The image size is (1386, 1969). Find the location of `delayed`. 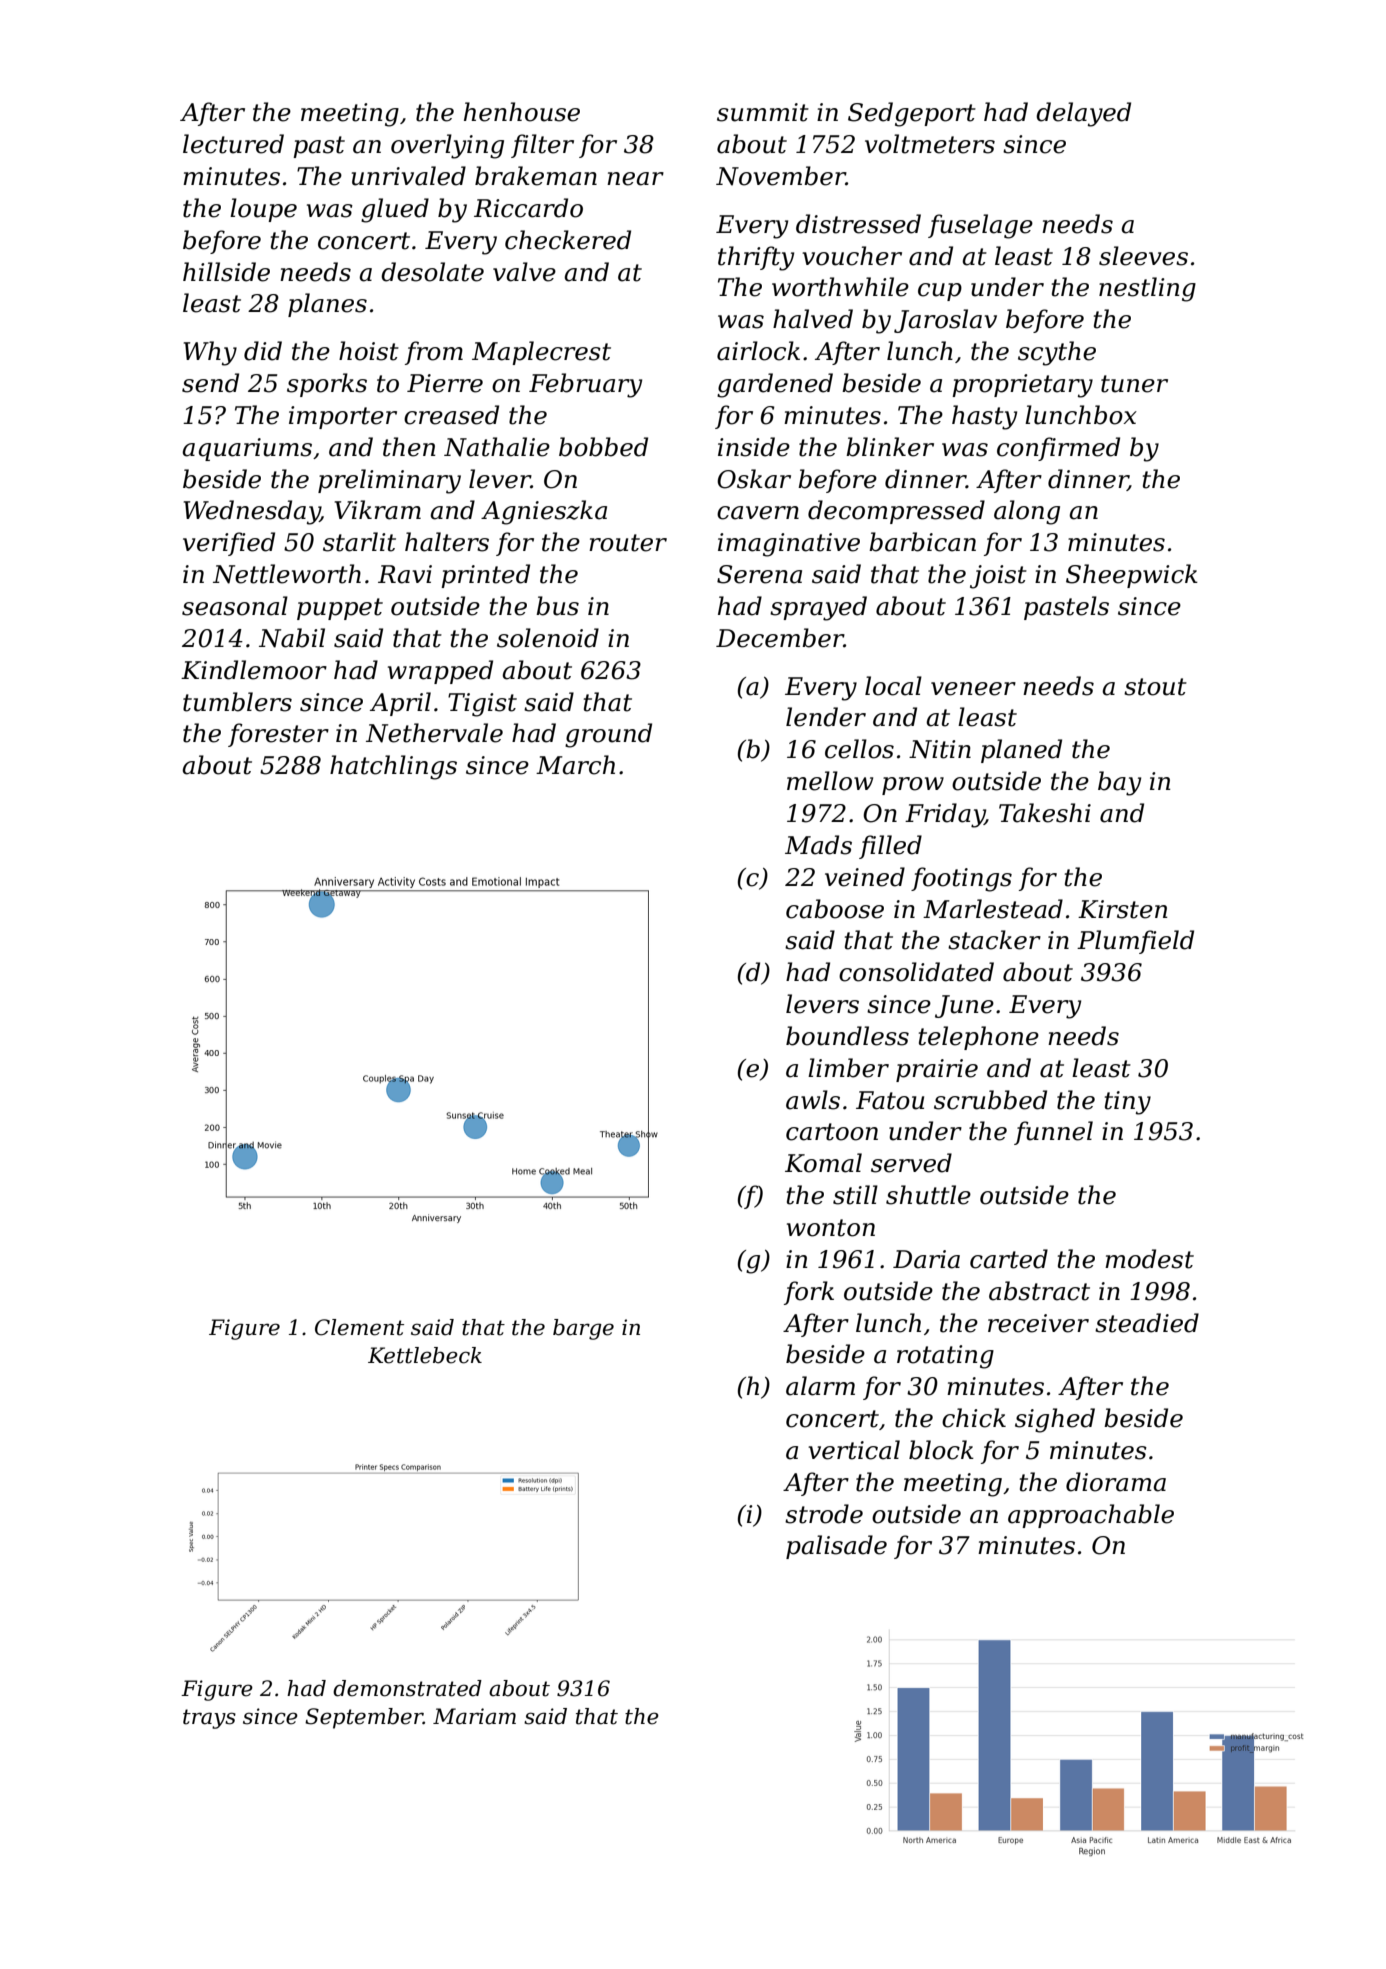

delayed is located at coordinates (1083, 114).
